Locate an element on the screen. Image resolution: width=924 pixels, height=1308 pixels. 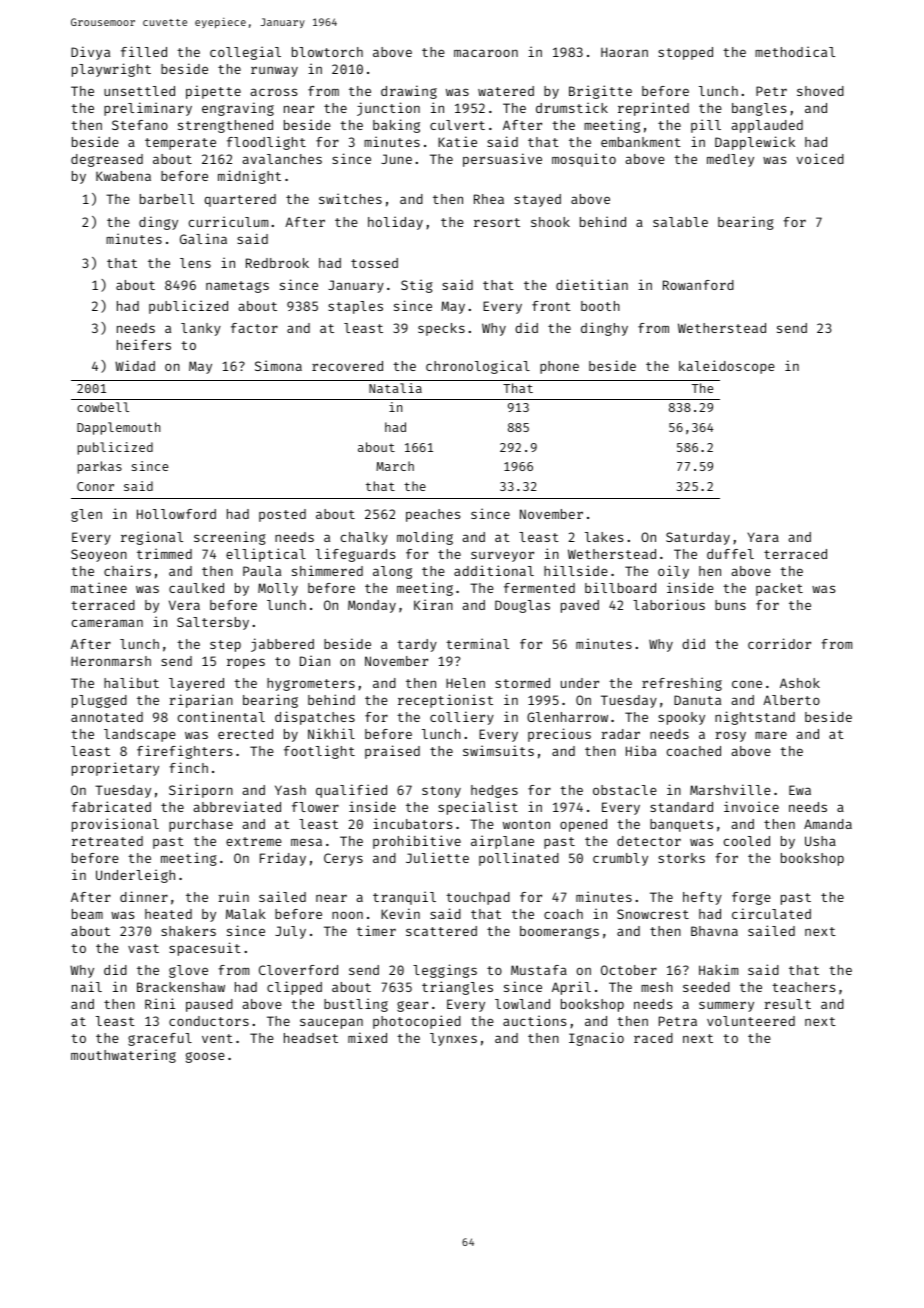
Monday is located at coordinates (372, 606).
